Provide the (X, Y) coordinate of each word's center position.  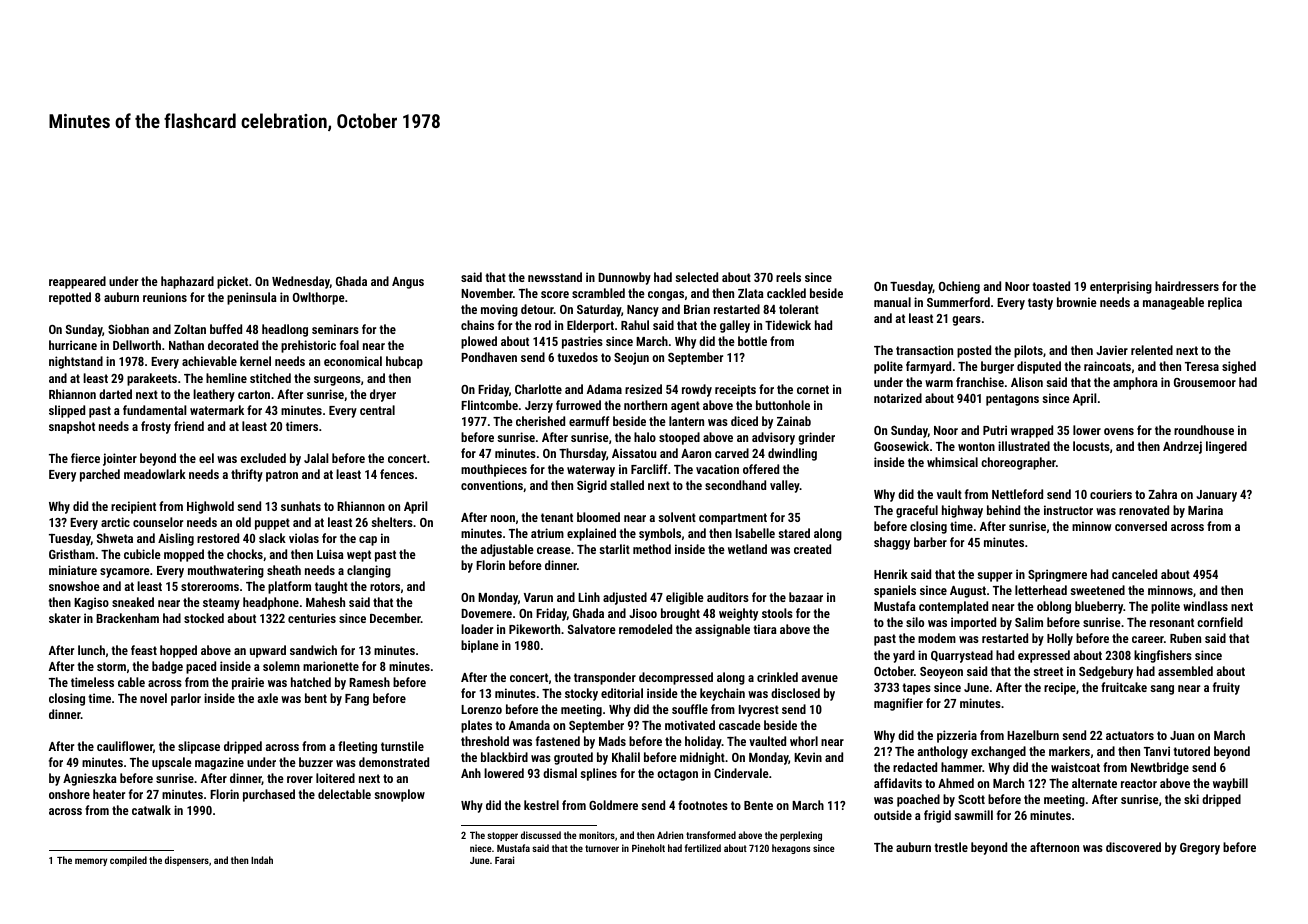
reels (788, 277)
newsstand (555, 277)
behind (1003, 510)
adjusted (625, 598)
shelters (392, 522)
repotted (70, 298)
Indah (262, 860)
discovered (1133, 847)
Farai (504, 860)
